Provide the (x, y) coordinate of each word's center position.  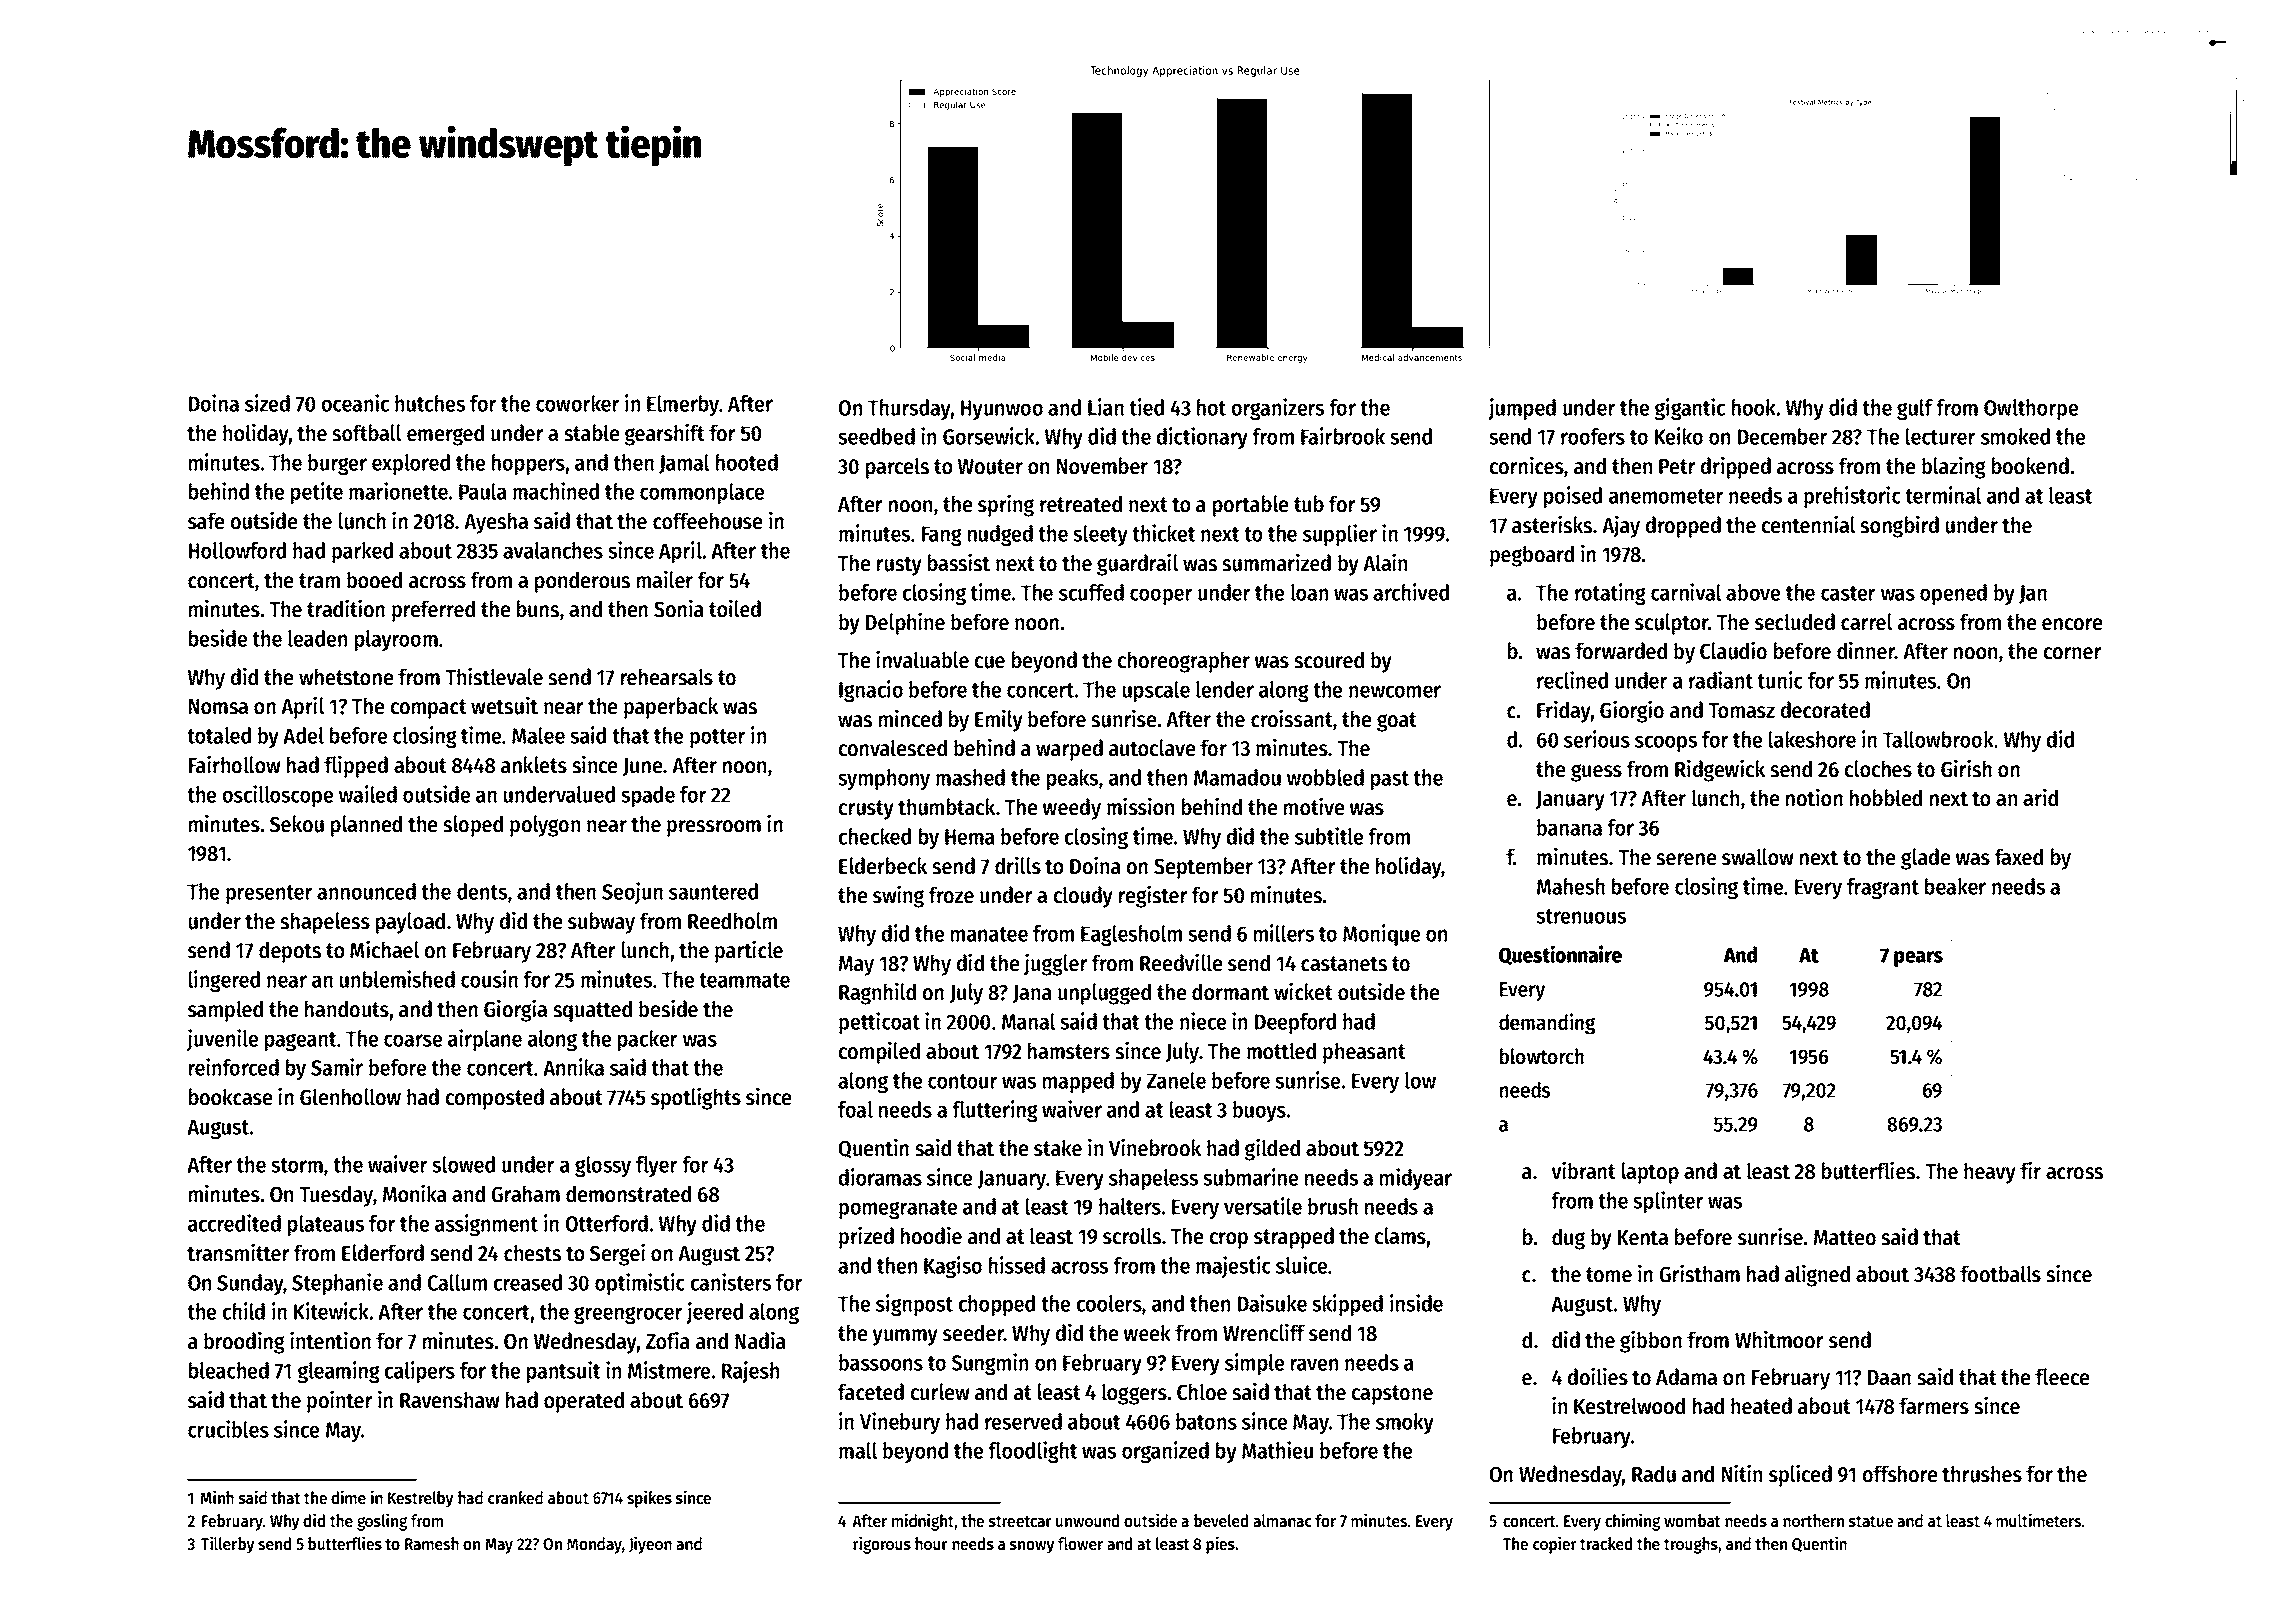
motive (1314, 806)
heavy (1990, 1173)
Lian (1106, 407)
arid (2040, 797)
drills (1018, 865)
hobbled (1886, 798)
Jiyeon (650, 1545)
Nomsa (218, 707)
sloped (473, 826)
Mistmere (669, 1370)
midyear (1416, 1179)
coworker (577, 403)
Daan (1889, 1378)
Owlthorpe (2031, 409)
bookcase (230, 1097)
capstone (1392, 1395)
